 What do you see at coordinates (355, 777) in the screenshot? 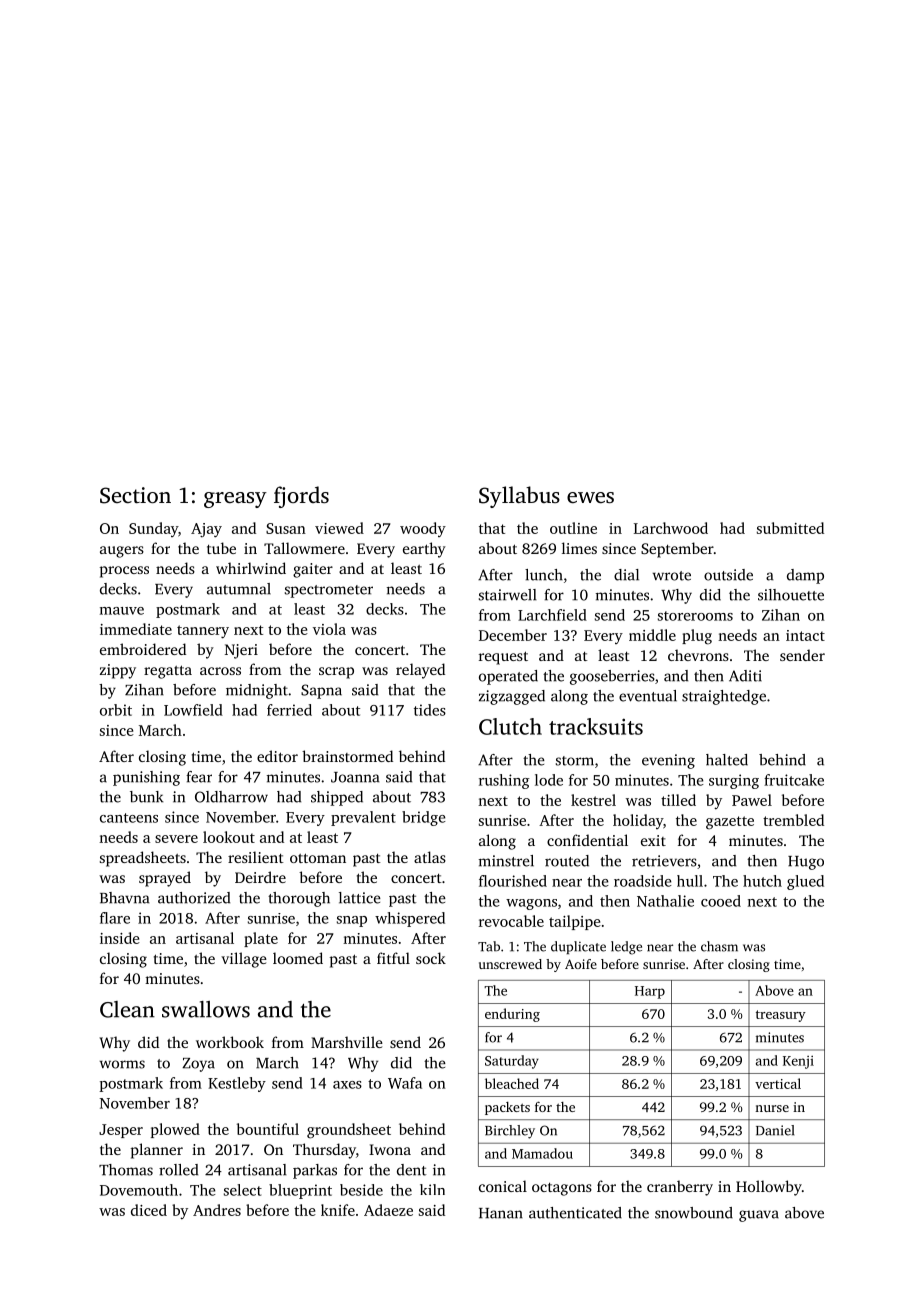
I see `Joanna` at bounding box center [355, 777].
